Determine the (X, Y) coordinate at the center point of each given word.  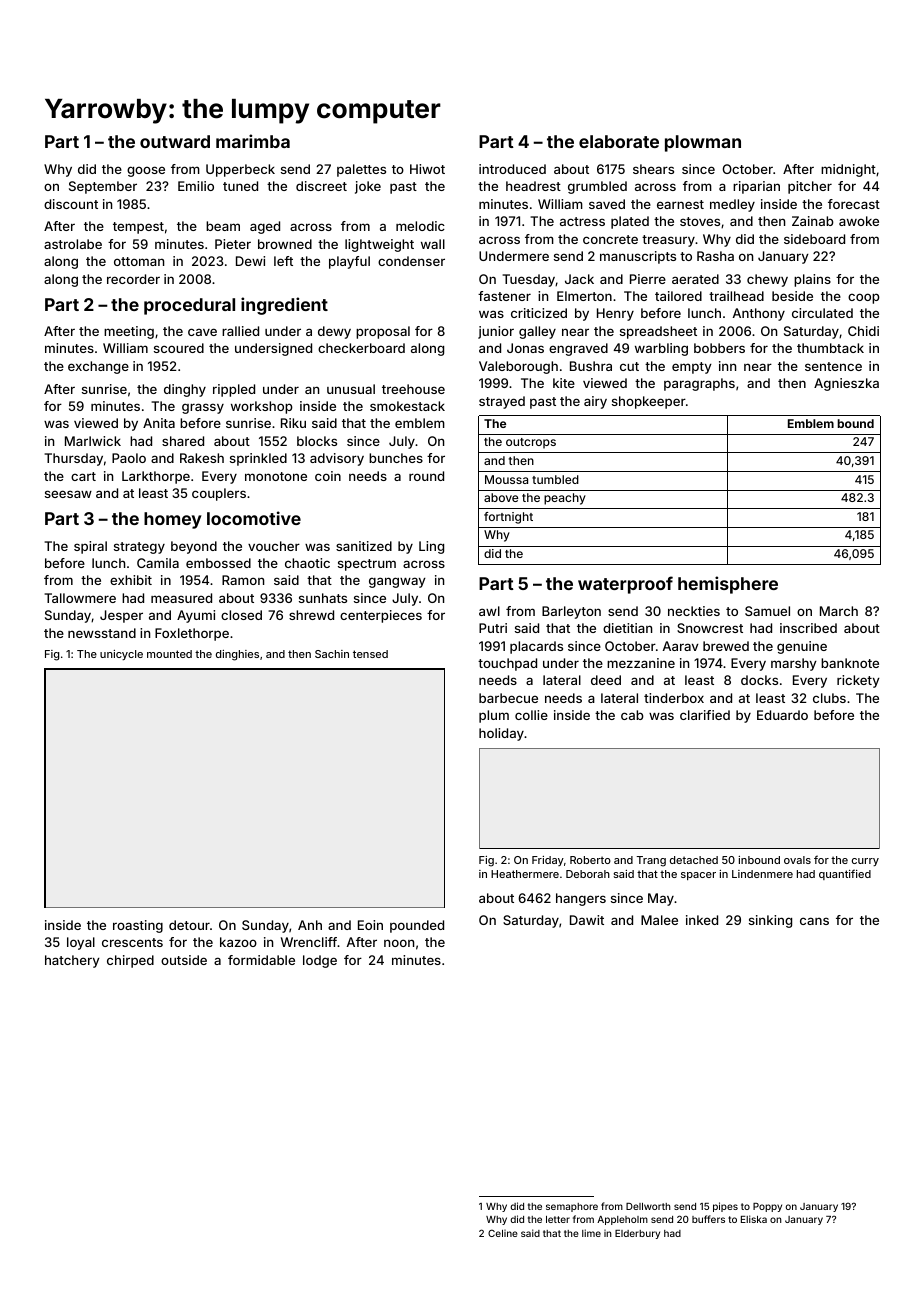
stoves (700, 221)
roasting (138, 926)
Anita (159, 423)
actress (582, 221)
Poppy (767, 1207)
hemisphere (728, 585)
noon (399, 943)
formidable (261, 960)
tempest (138, 228)
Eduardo (782, 715)
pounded (417, 926)
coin (328, 476)
